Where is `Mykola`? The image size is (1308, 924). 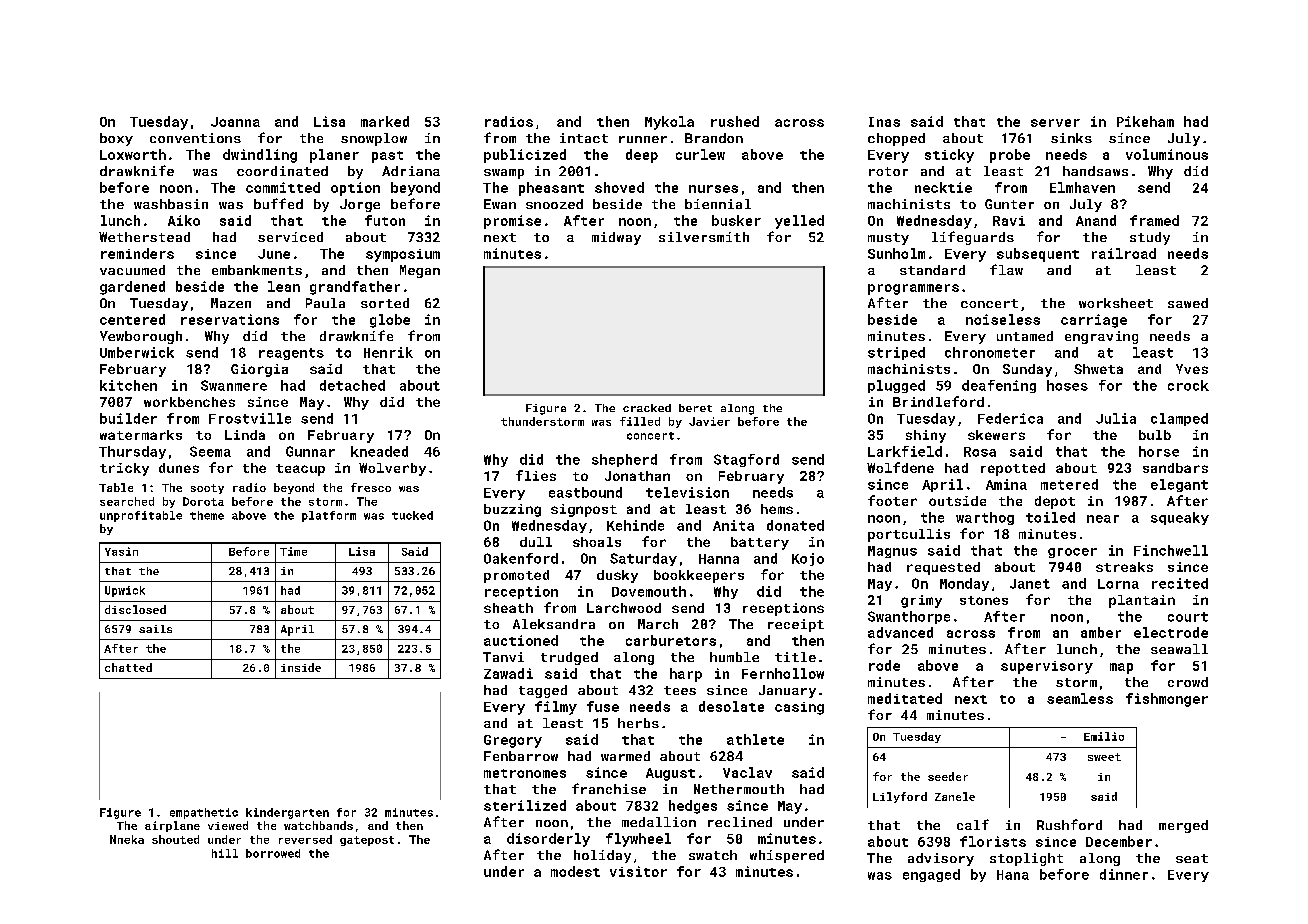 Mykola is located at coordinates (669, 123).
